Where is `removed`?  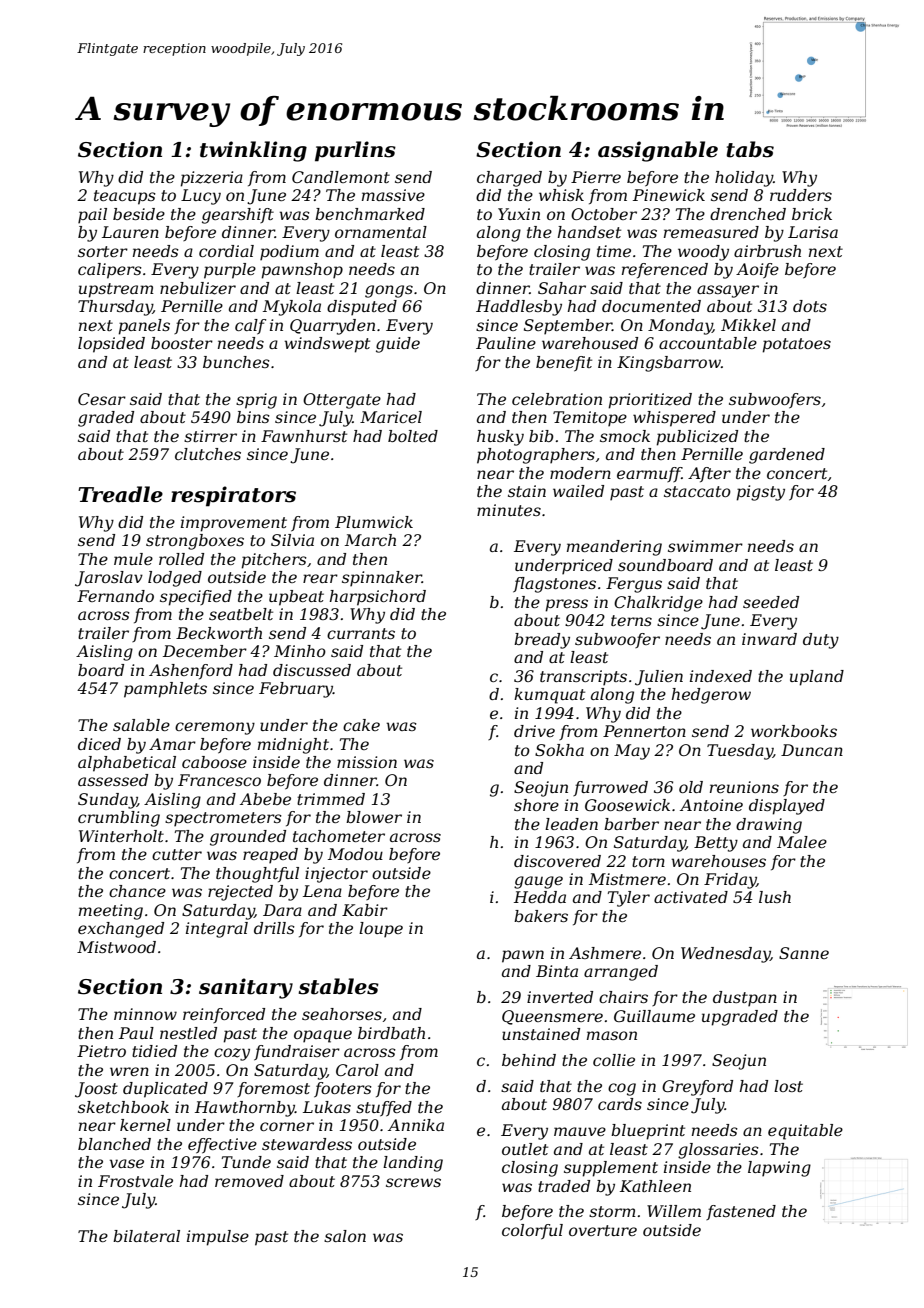 removed is located at coordinates (249, 1181).
